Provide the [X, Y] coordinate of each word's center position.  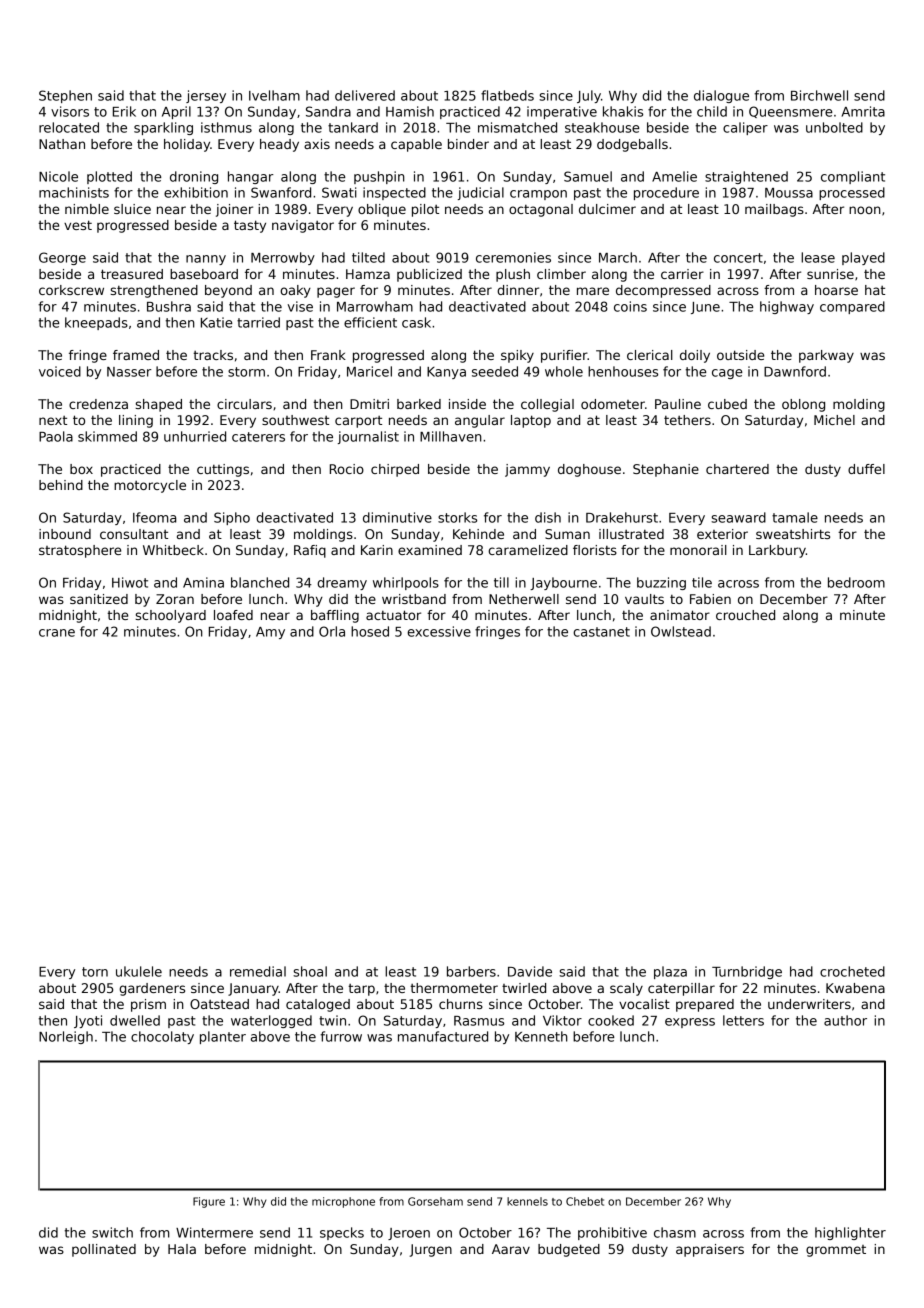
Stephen [65, 96]
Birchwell [819, 95]
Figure [209, 1202]
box [81, 469]
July [589, 96]
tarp [361, 990]
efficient [370, 322]
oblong [803, 405]
